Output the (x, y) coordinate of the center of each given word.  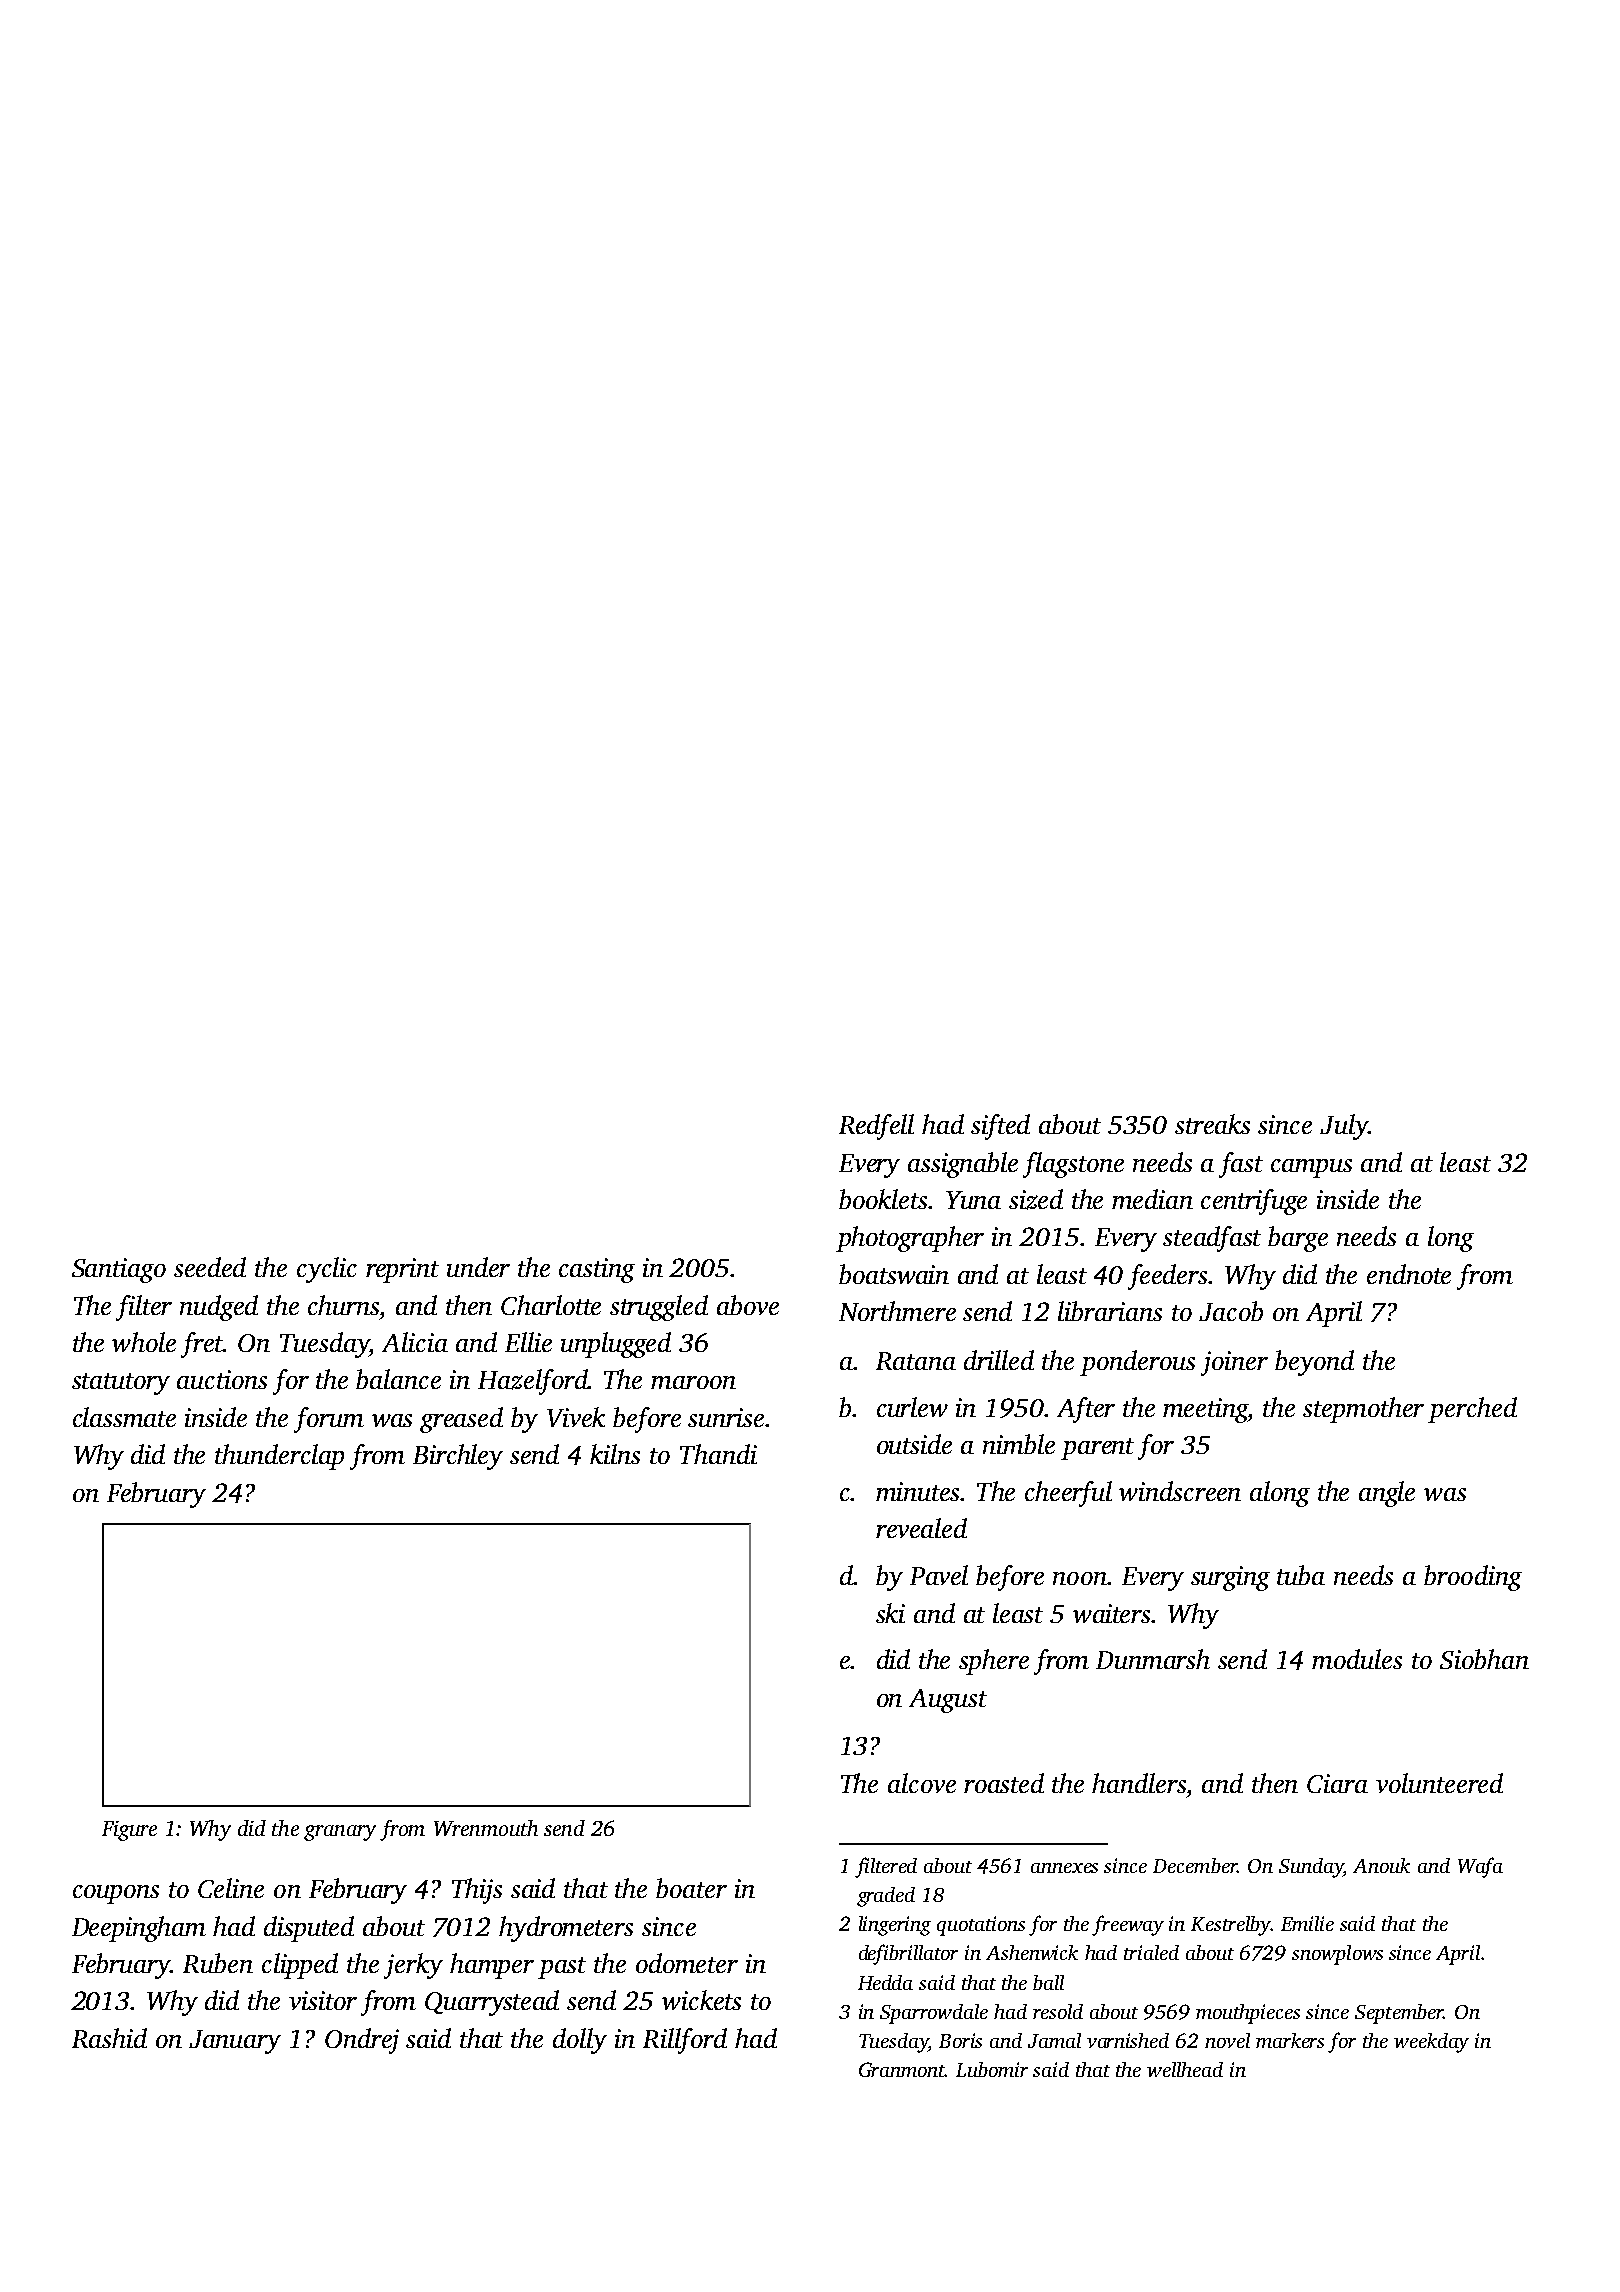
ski (890, 1613)
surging (1230, 1578)
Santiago (119, 1270)
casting (597, 1270)
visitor (323, 2000)
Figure (129, 1831)
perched (1472, 1410)
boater (691, 1888)
